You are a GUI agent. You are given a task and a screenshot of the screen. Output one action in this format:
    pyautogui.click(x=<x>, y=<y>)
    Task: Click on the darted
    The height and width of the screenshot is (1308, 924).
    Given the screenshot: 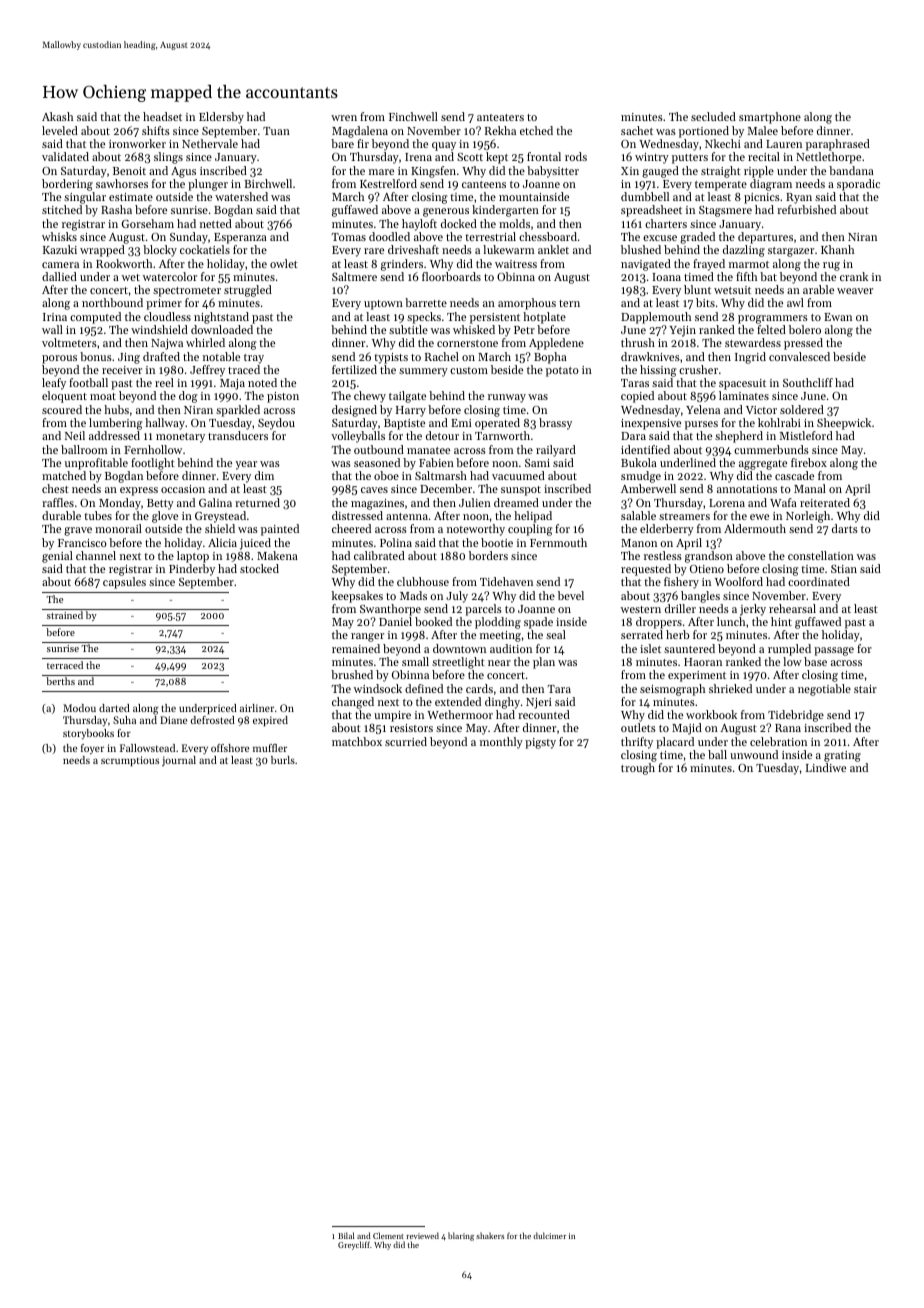 What is the action you would take?
    pyautogui.click(x=114, y=708)
